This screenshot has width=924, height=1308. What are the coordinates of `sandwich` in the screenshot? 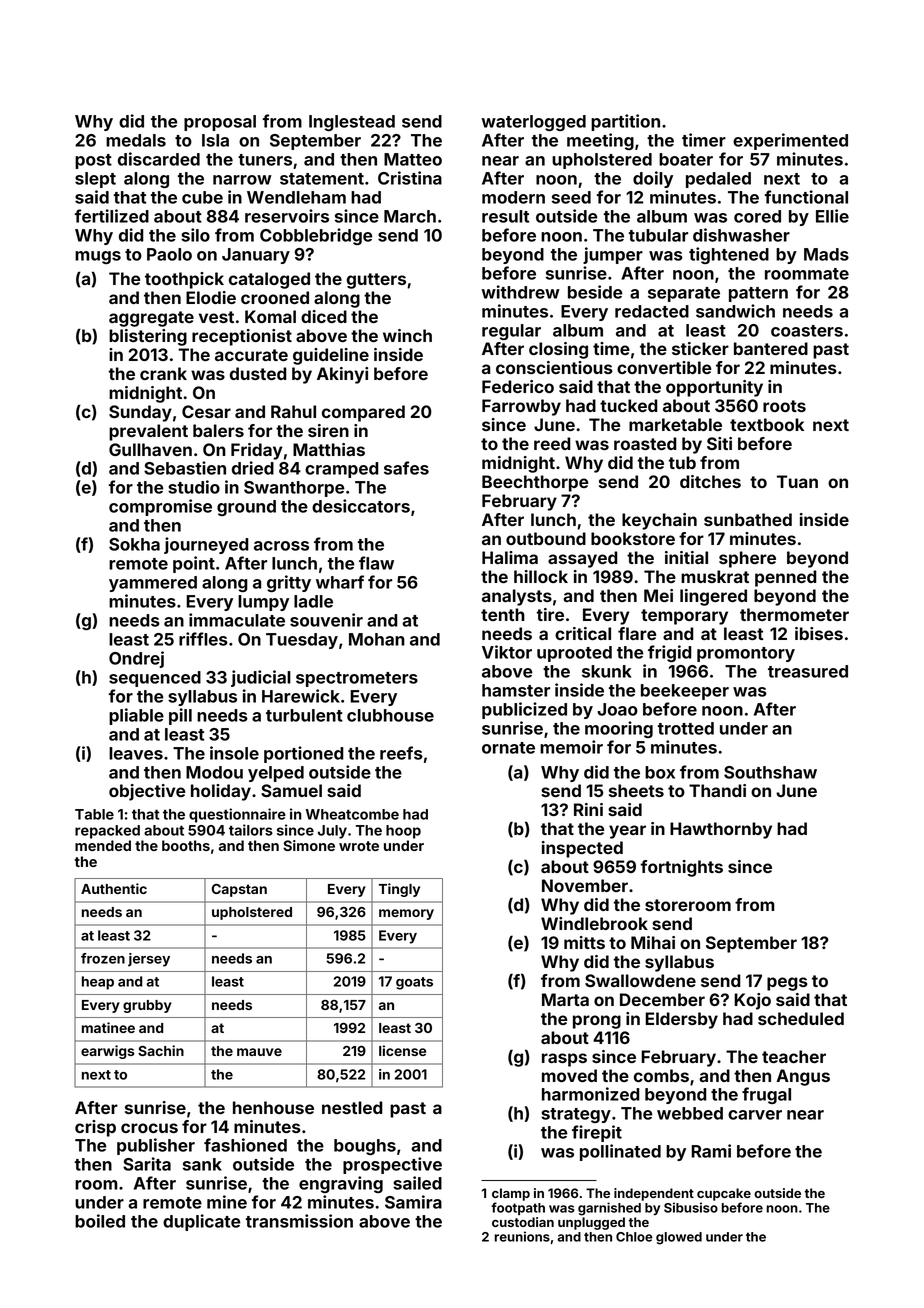 It's located at (735, 311).
